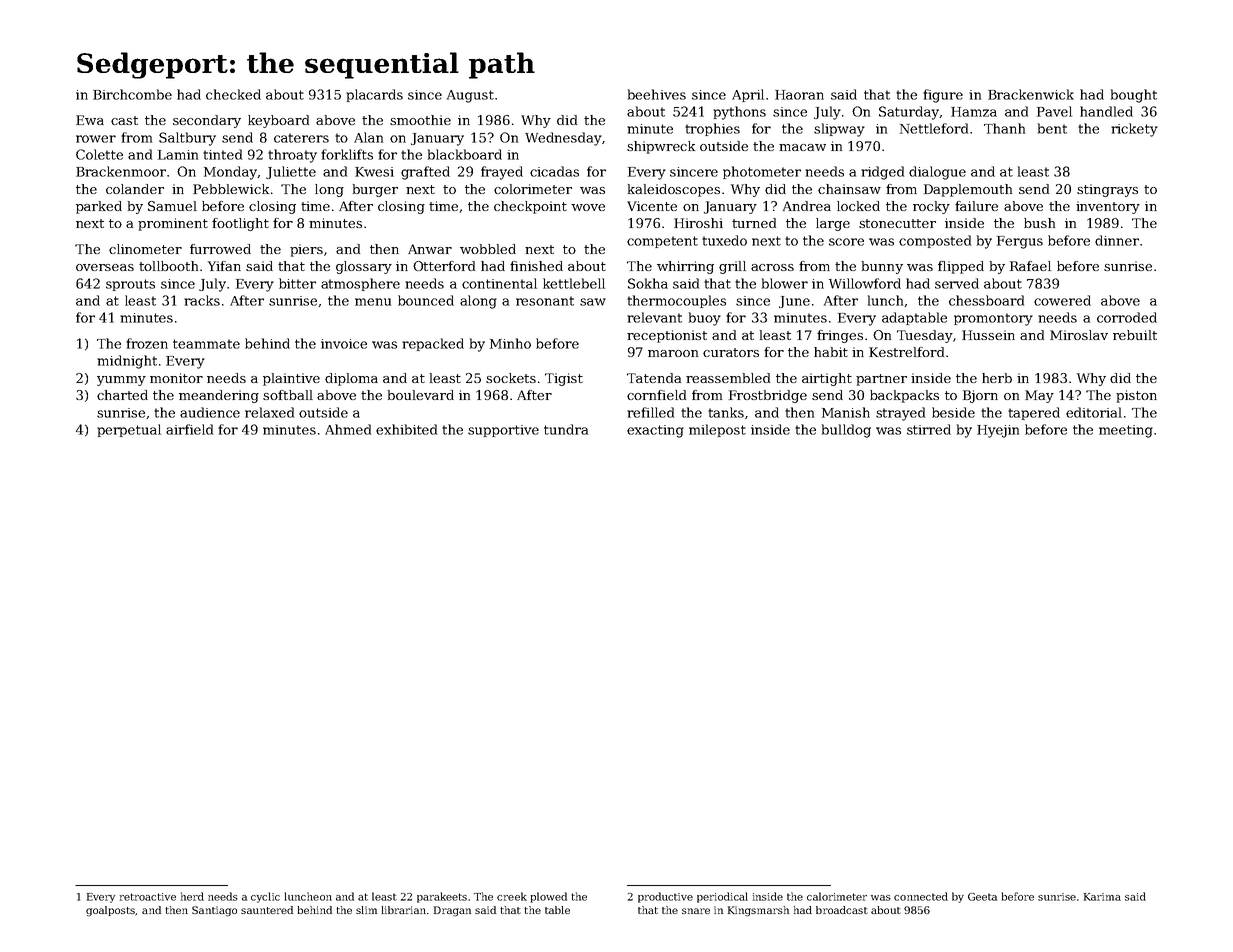  Describe the element at coordinates (189, 429) in the screenshot. I see `airfield` at that location.
